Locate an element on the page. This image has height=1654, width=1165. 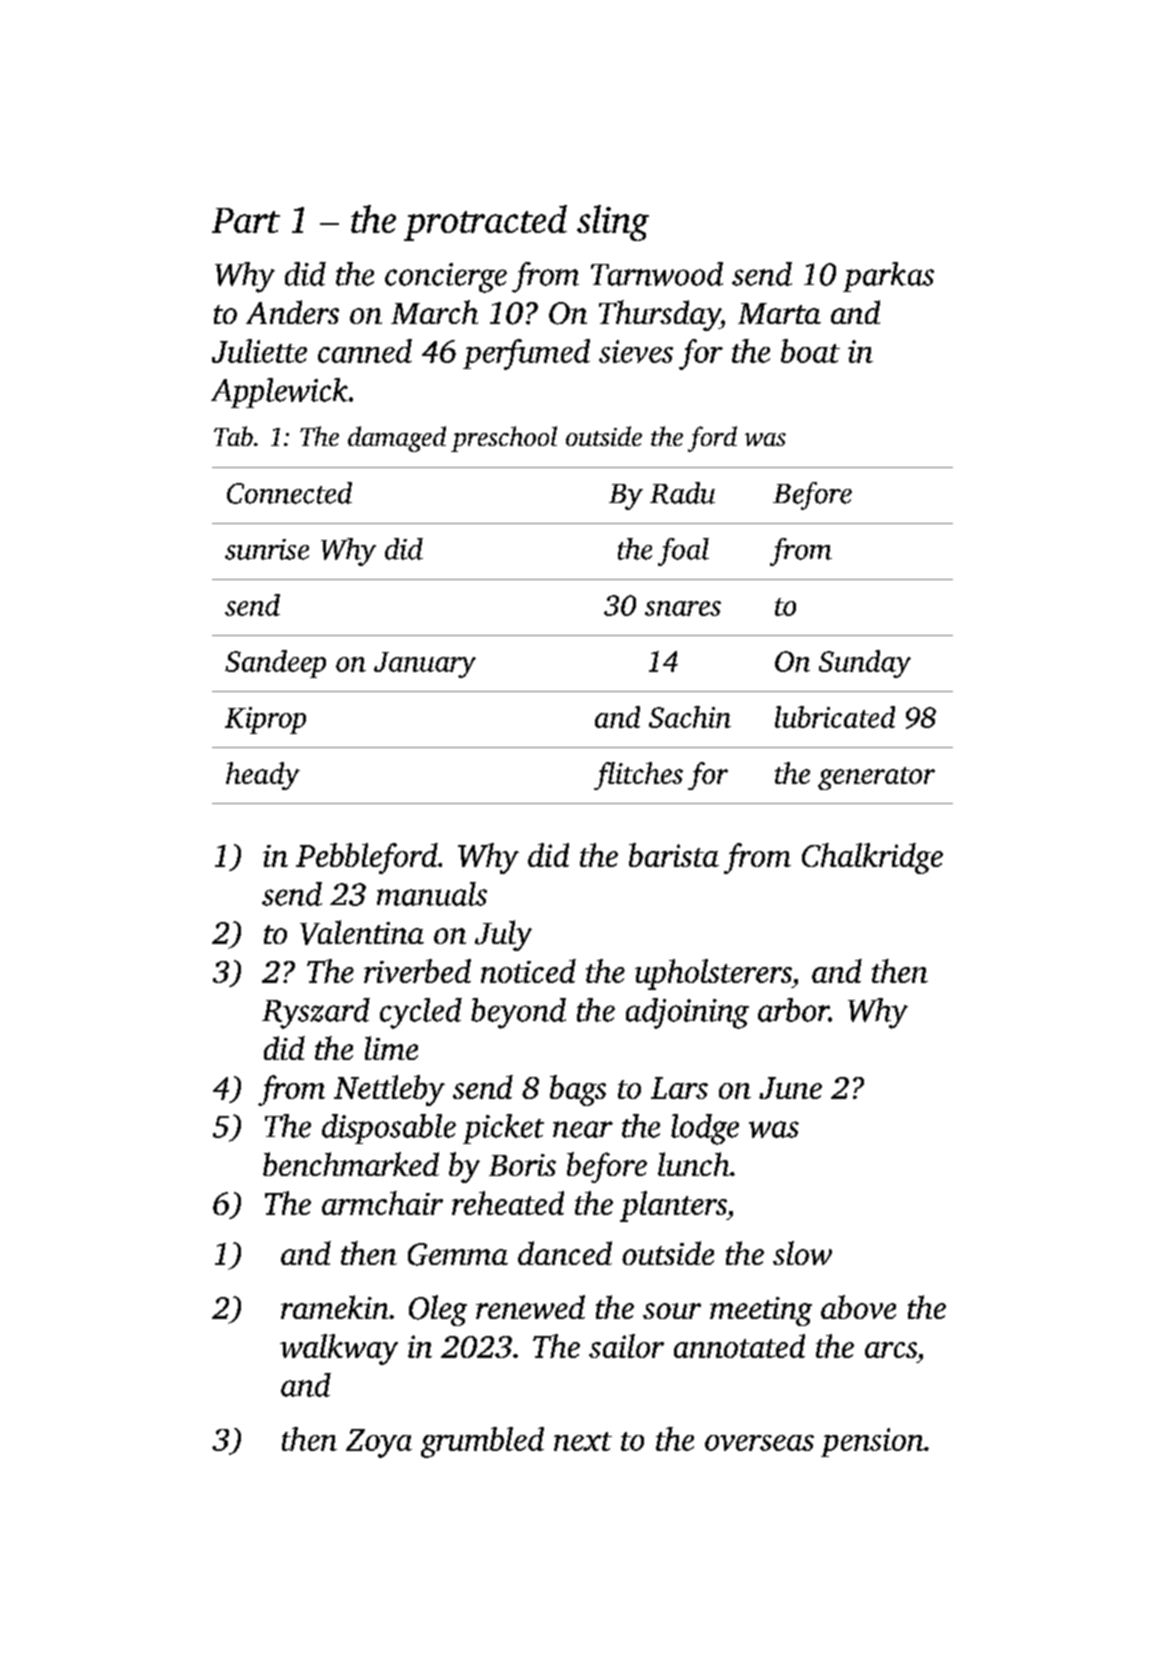
Part is located at coordinates (246, 220).
